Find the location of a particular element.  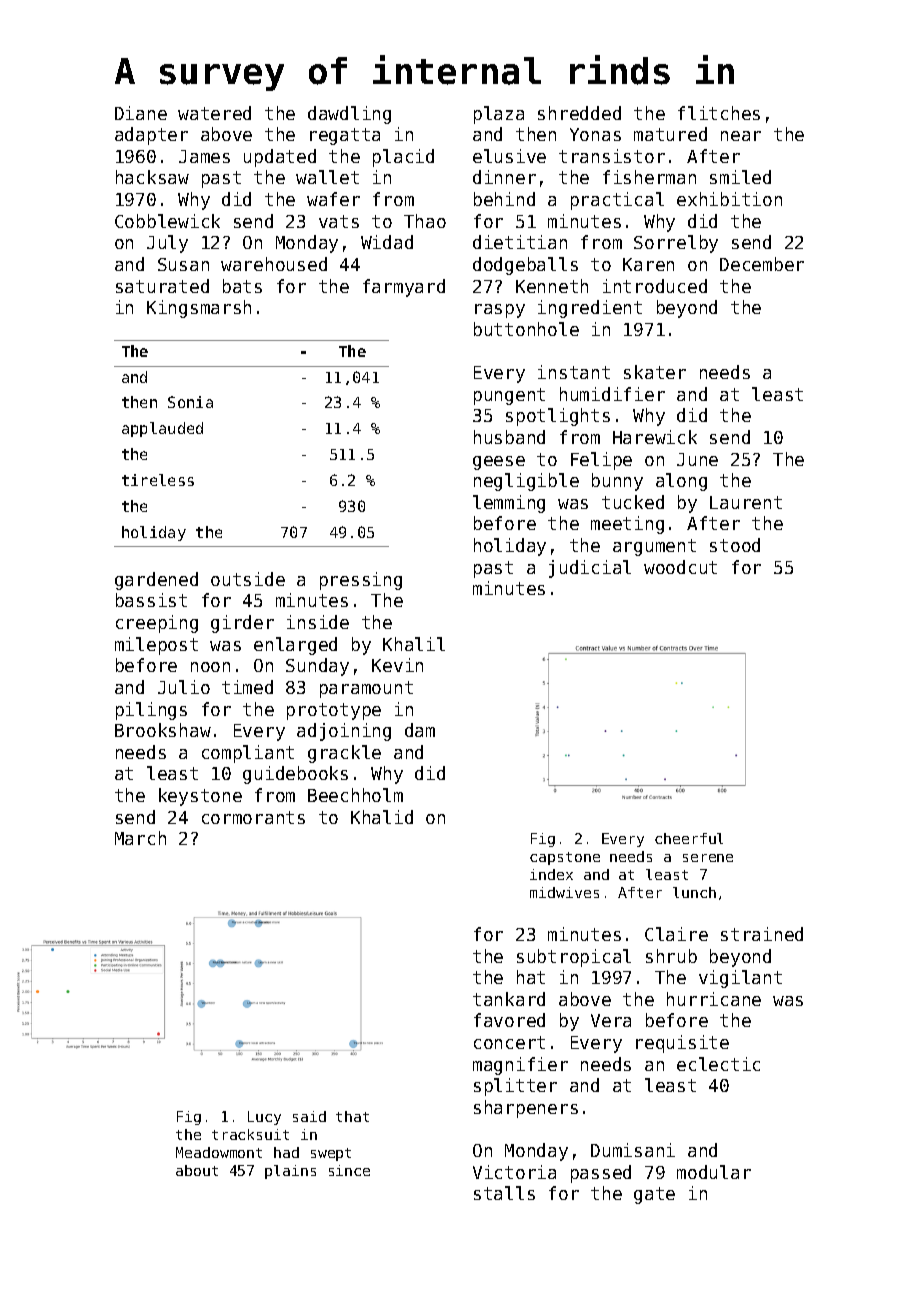

placid is located at coordinates (403, 158).
